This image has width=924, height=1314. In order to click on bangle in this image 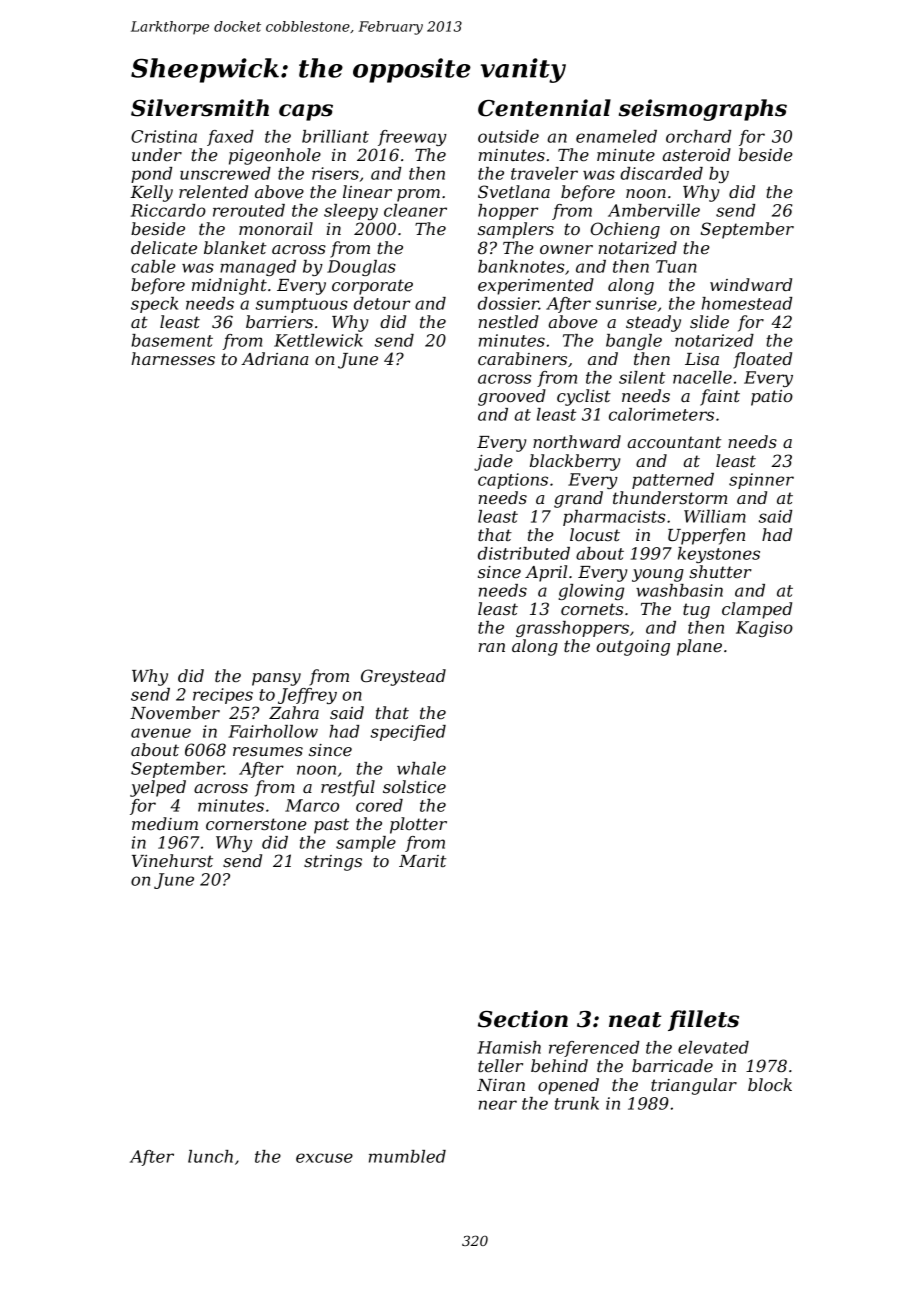, I will do `click(634, 342)`.
